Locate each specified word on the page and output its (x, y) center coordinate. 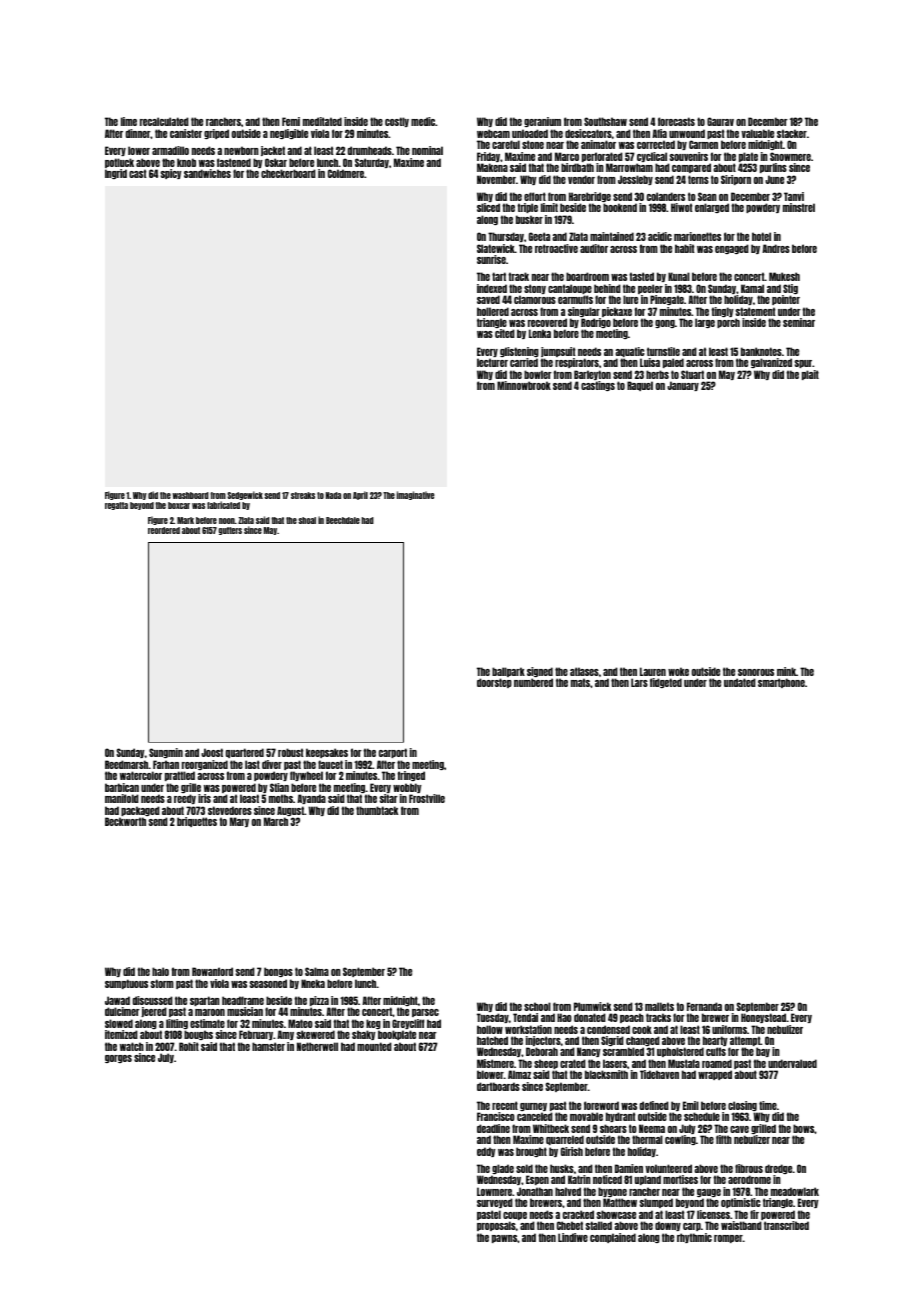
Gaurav (720, 121)
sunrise (491, 259)
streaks (303, 495)
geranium (542, 122)
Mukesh (784, 276)
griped (216, 134)
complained (613, 1238)
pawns (504, 1239)
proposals (496, 1226)
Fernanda (704, 1006)
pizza (320, 1002)
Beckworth (125, 821)
